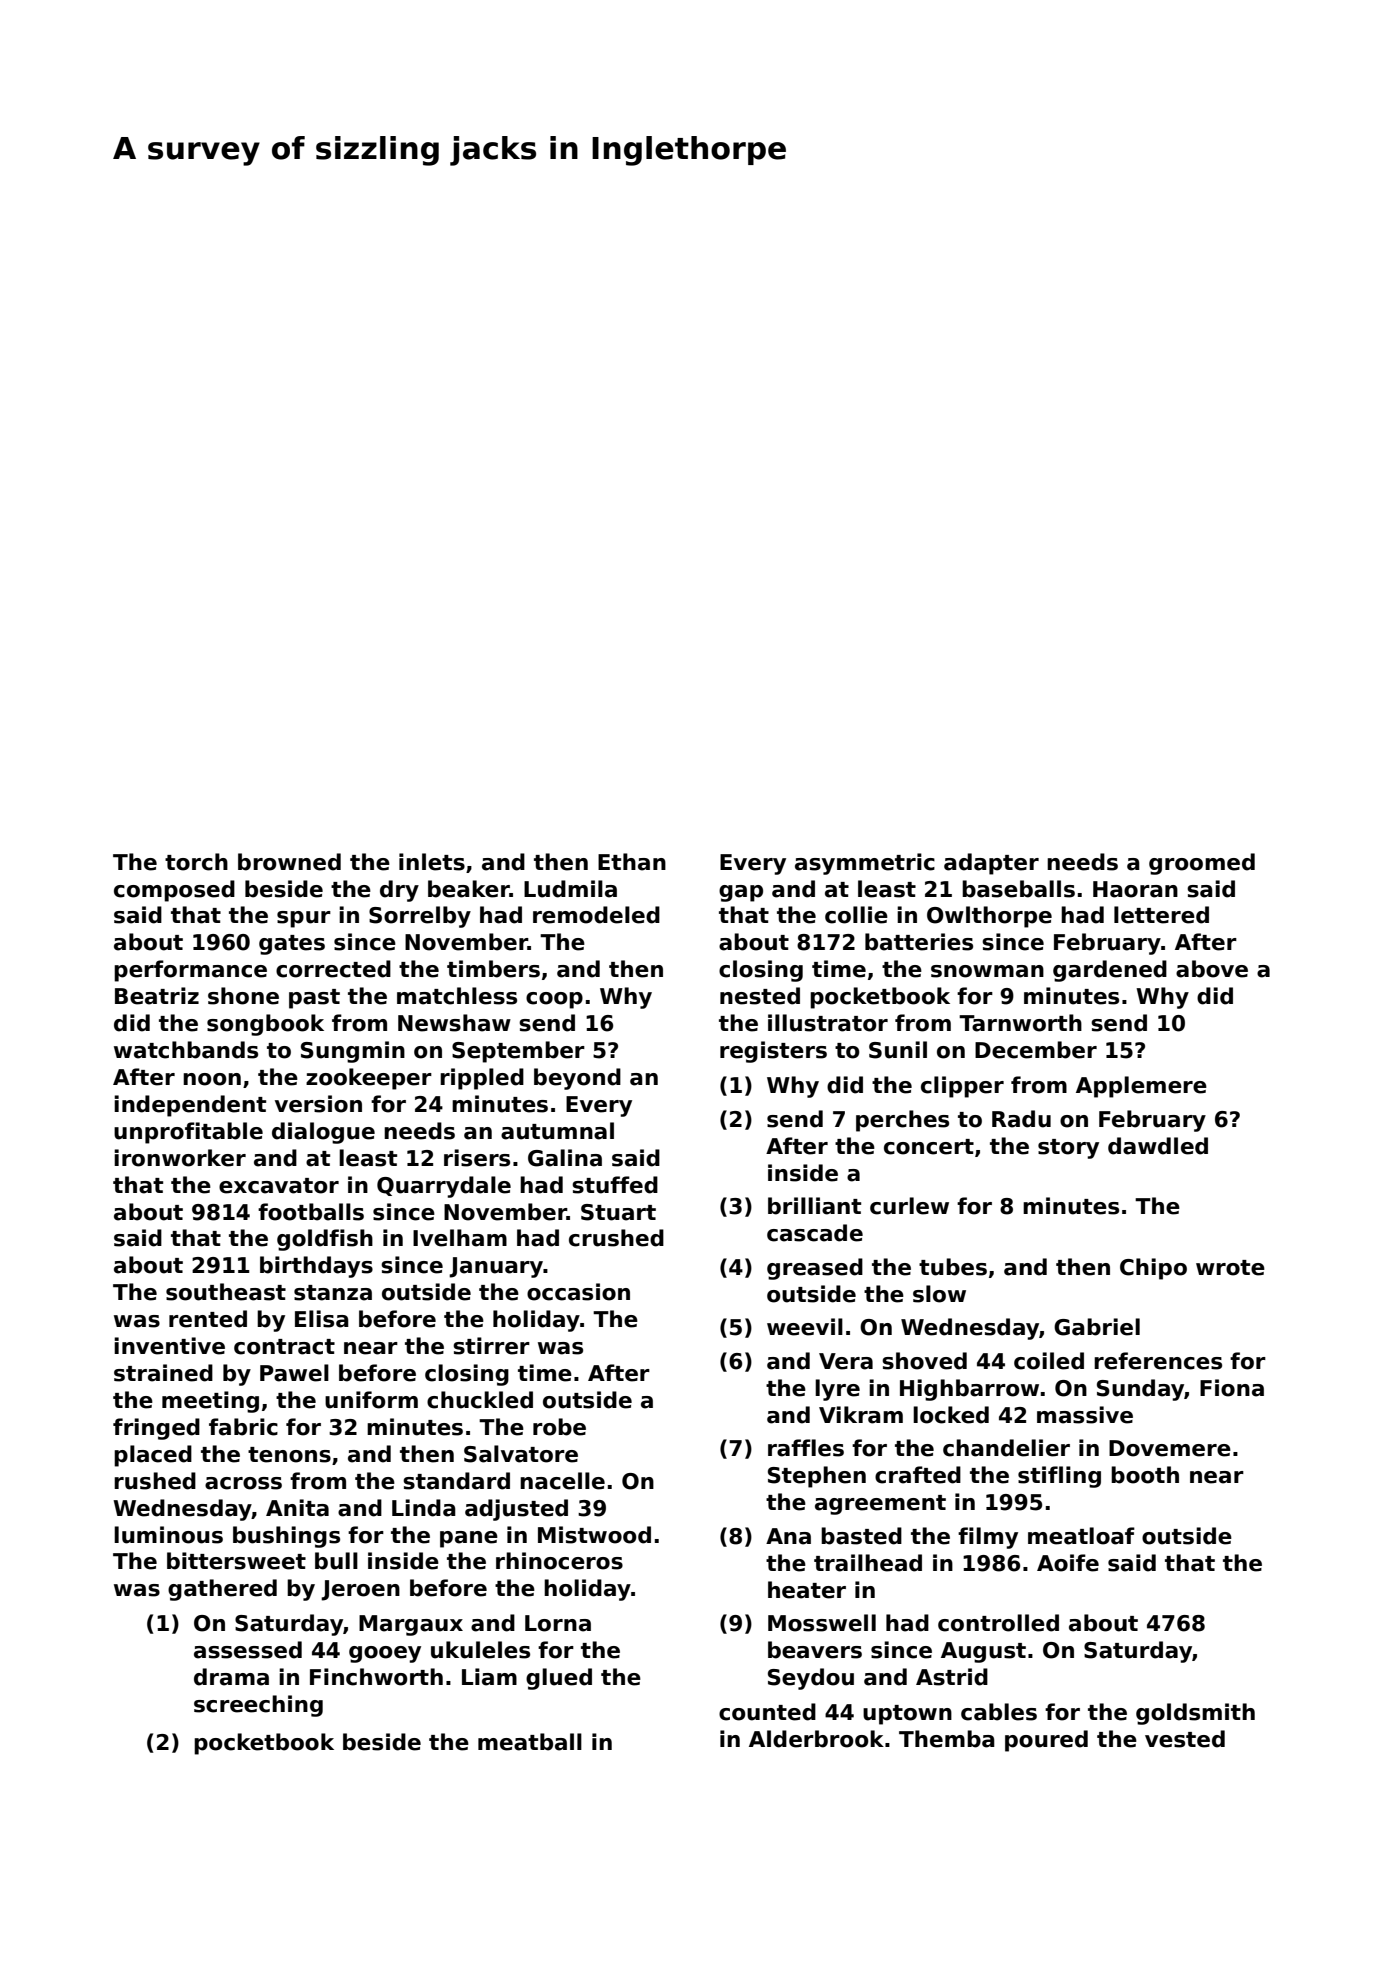  What do you see at coordinates (998, 1623) in the screenshot?
I see `controlled` at bounding box center [998, 1623].
